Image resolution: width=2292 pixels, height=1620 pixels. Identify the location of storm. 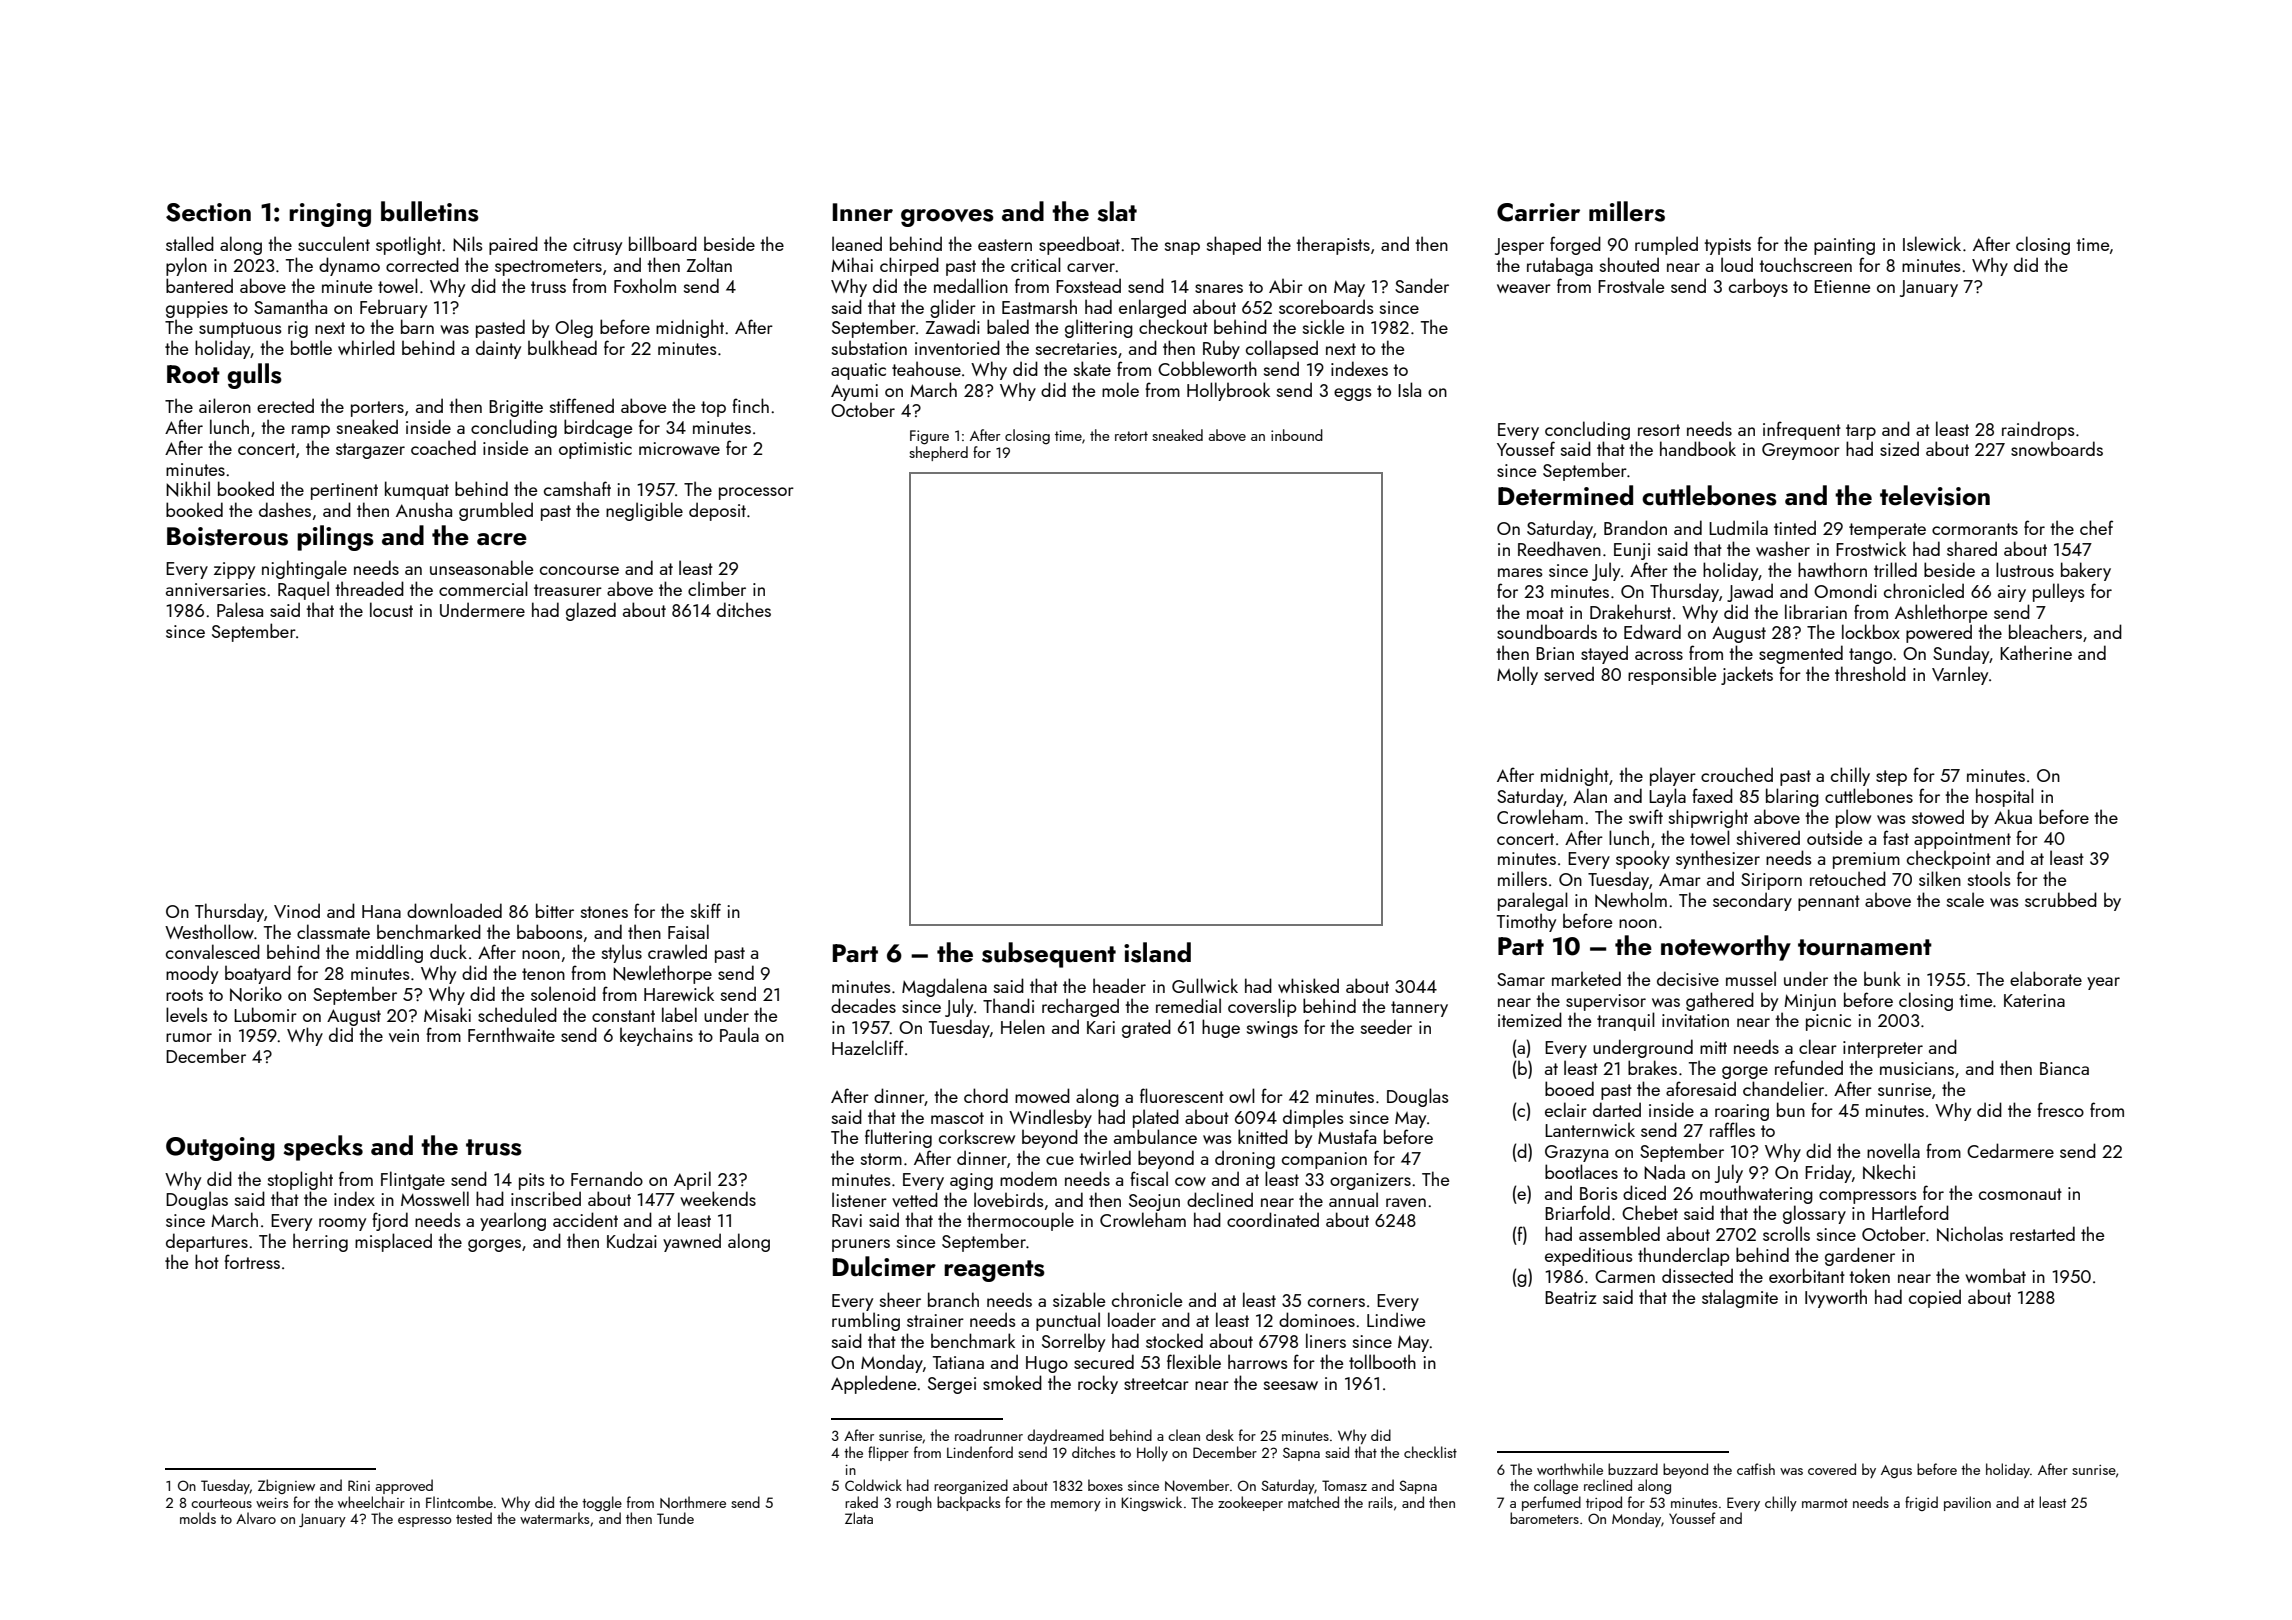
(881, 1159).
